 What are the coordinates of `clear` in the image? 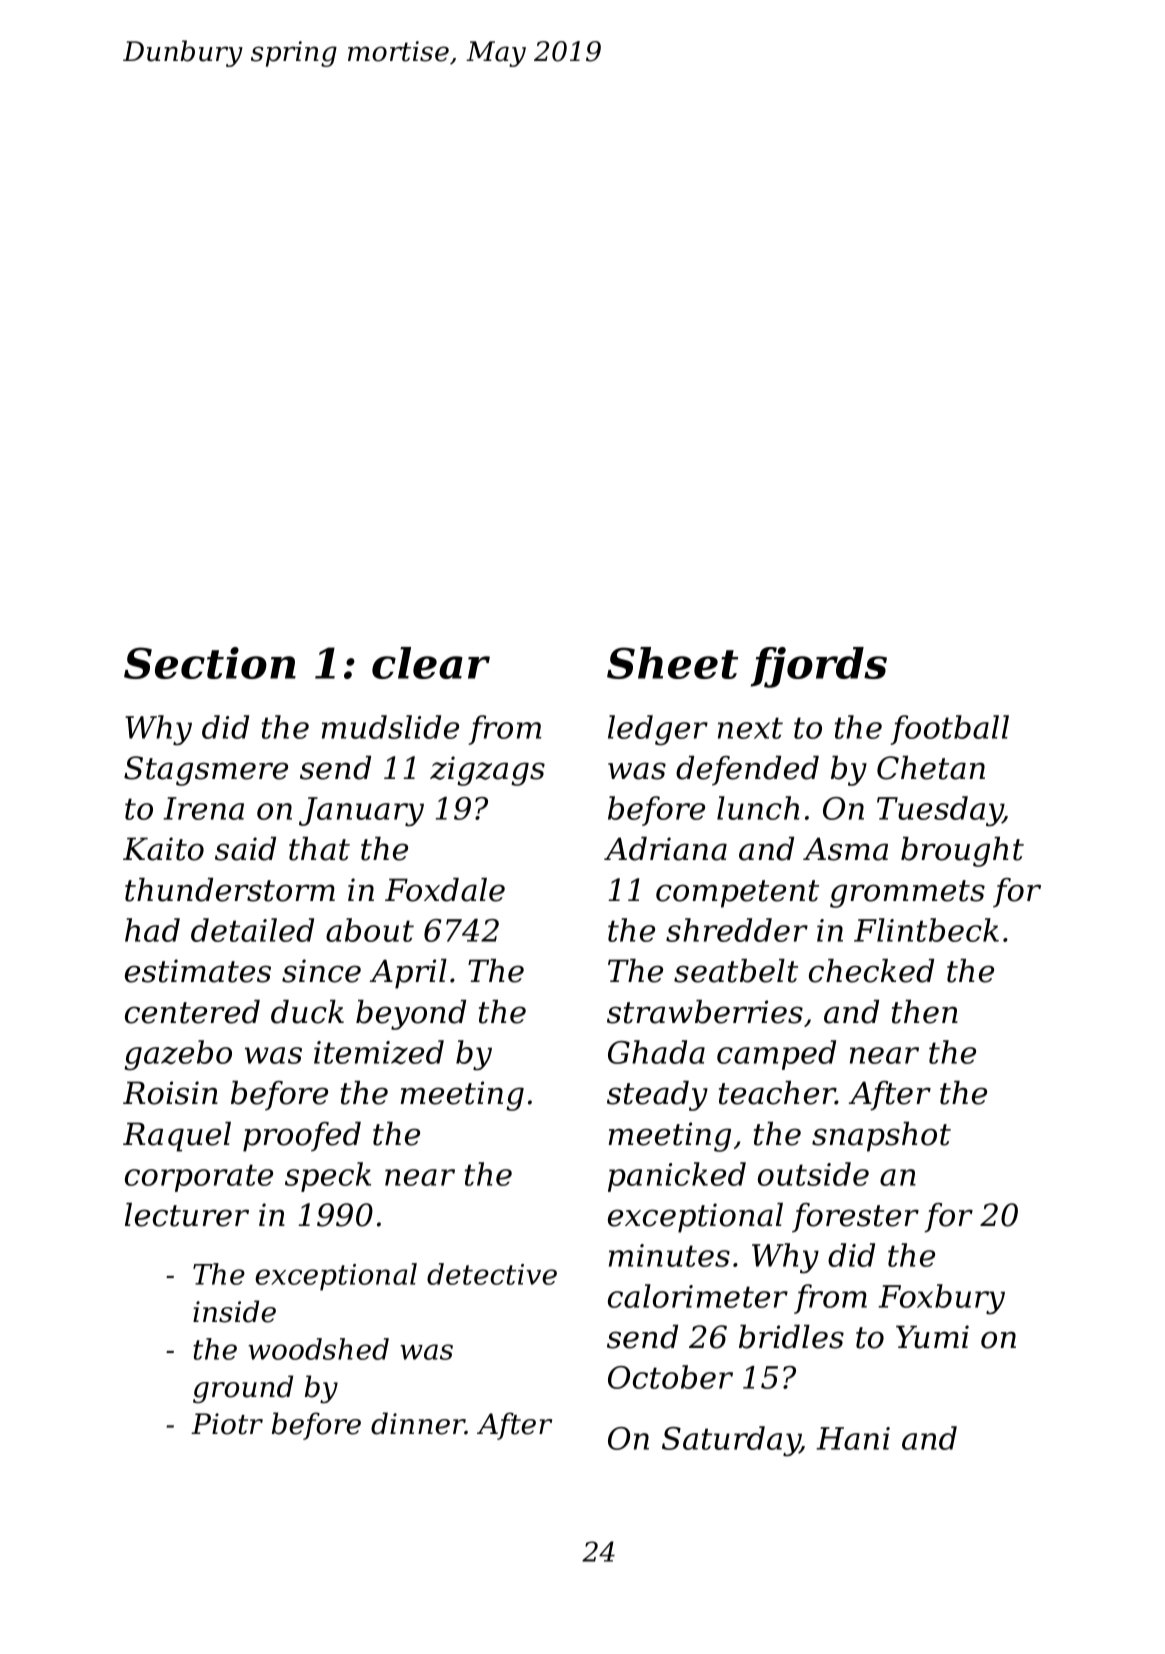 It's located at (431, 663).
